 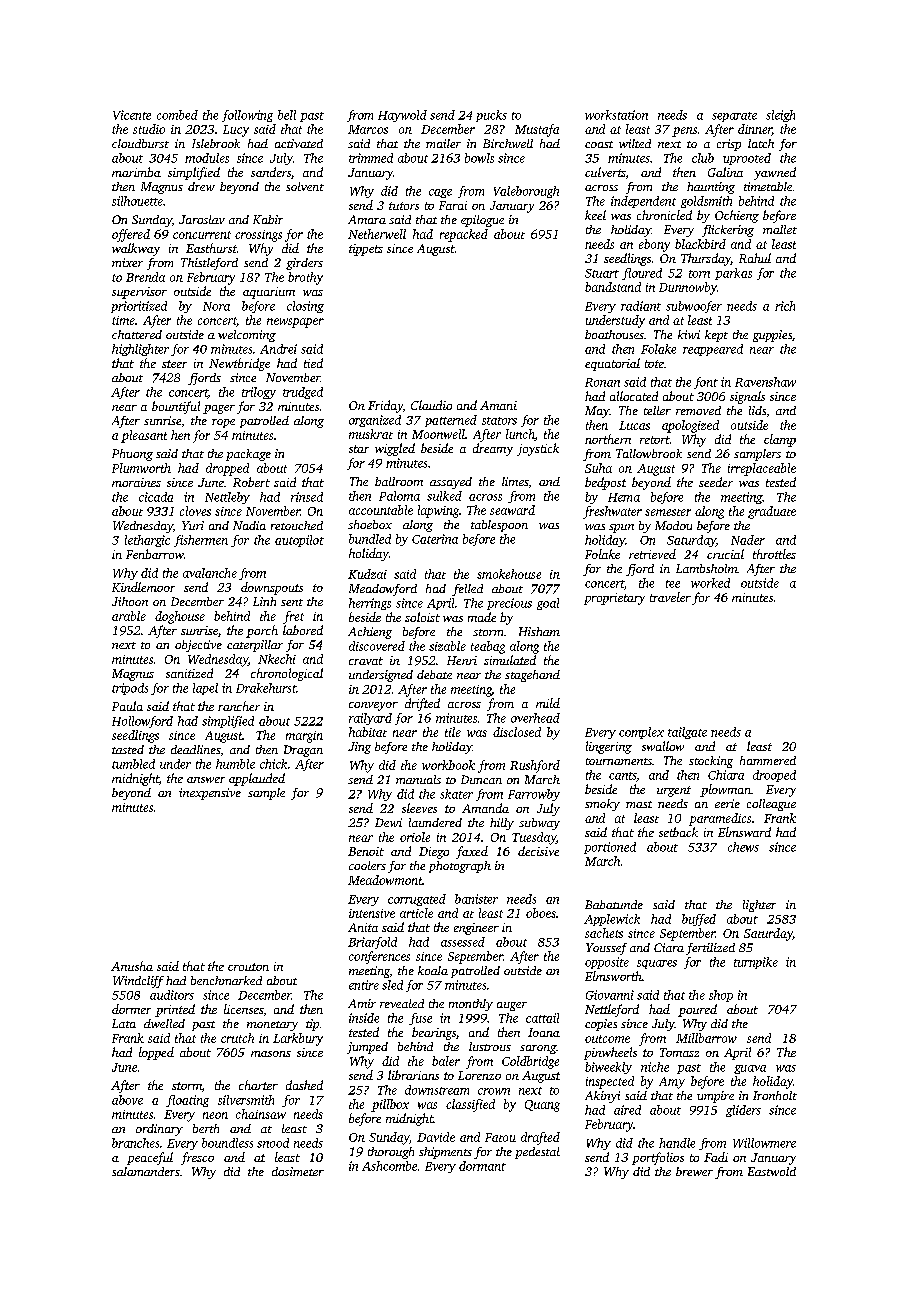 I want to click on silhouette, so click(x=137, y=201).
